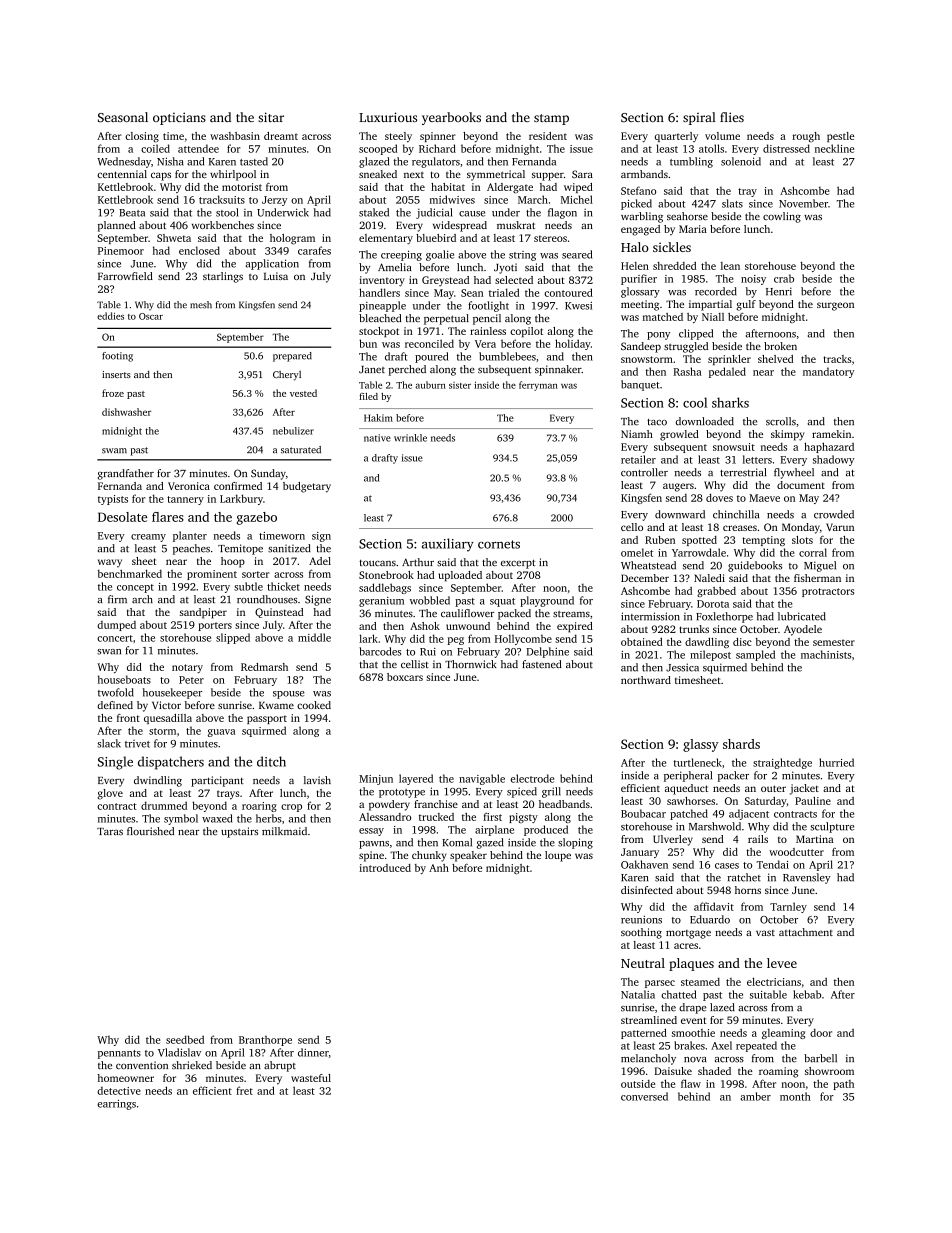 The height and width of the screenshot is (1233, 952). Describe the element at coordinates (388, 117) in the screenshot. I see `Luxurious` at that location.
